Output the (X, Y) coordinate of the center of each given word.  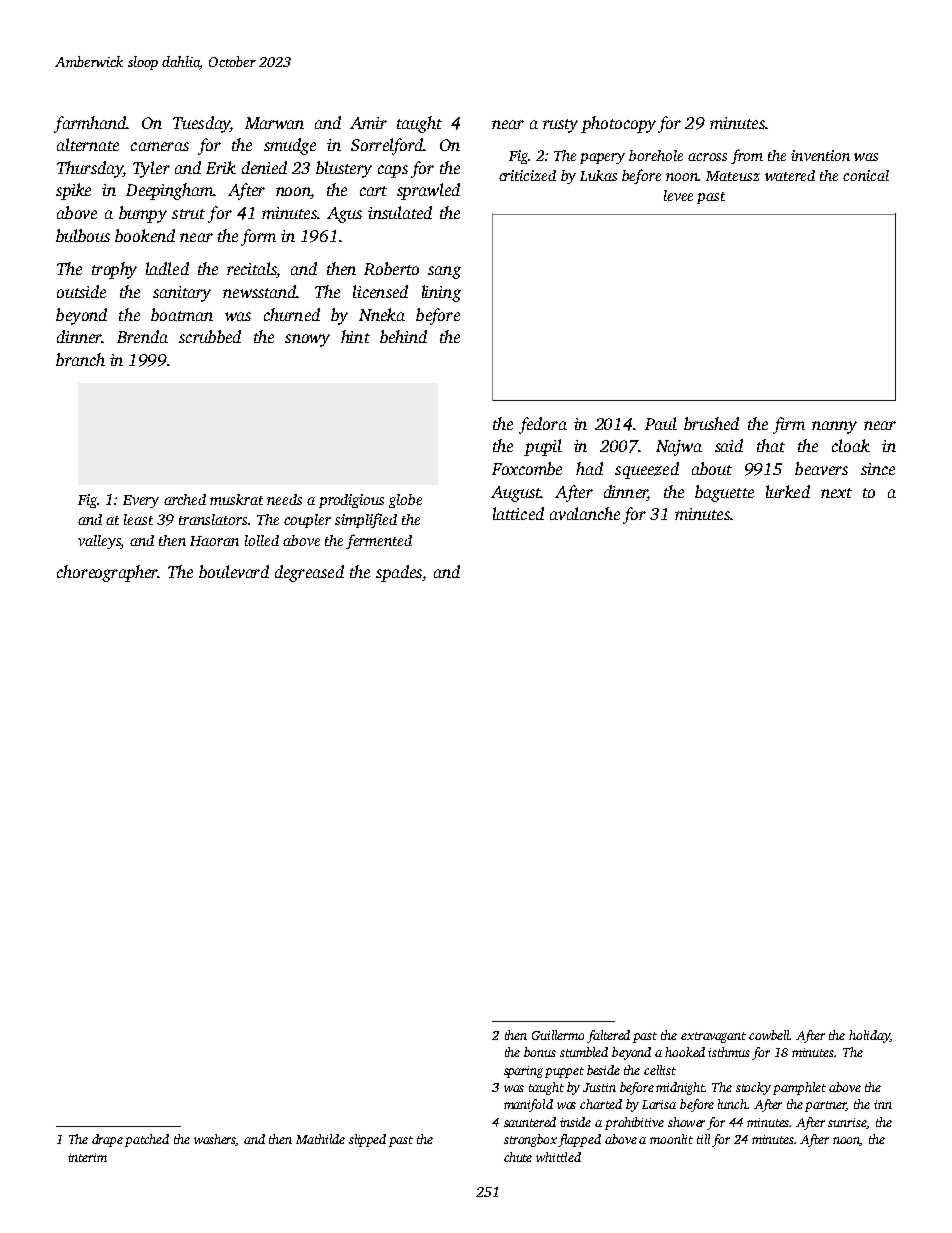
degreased (309, 573)
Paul (661, 423)
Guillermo (558, 1035)
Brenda (142, 336)
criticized (527, 175)
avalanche (585, 513)
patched (147, 1140)
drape (107, 1140)
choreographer (107, 573)
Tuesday (201, 124)
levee (678, 195)
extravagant (713, 1037)
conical (866, 175)
